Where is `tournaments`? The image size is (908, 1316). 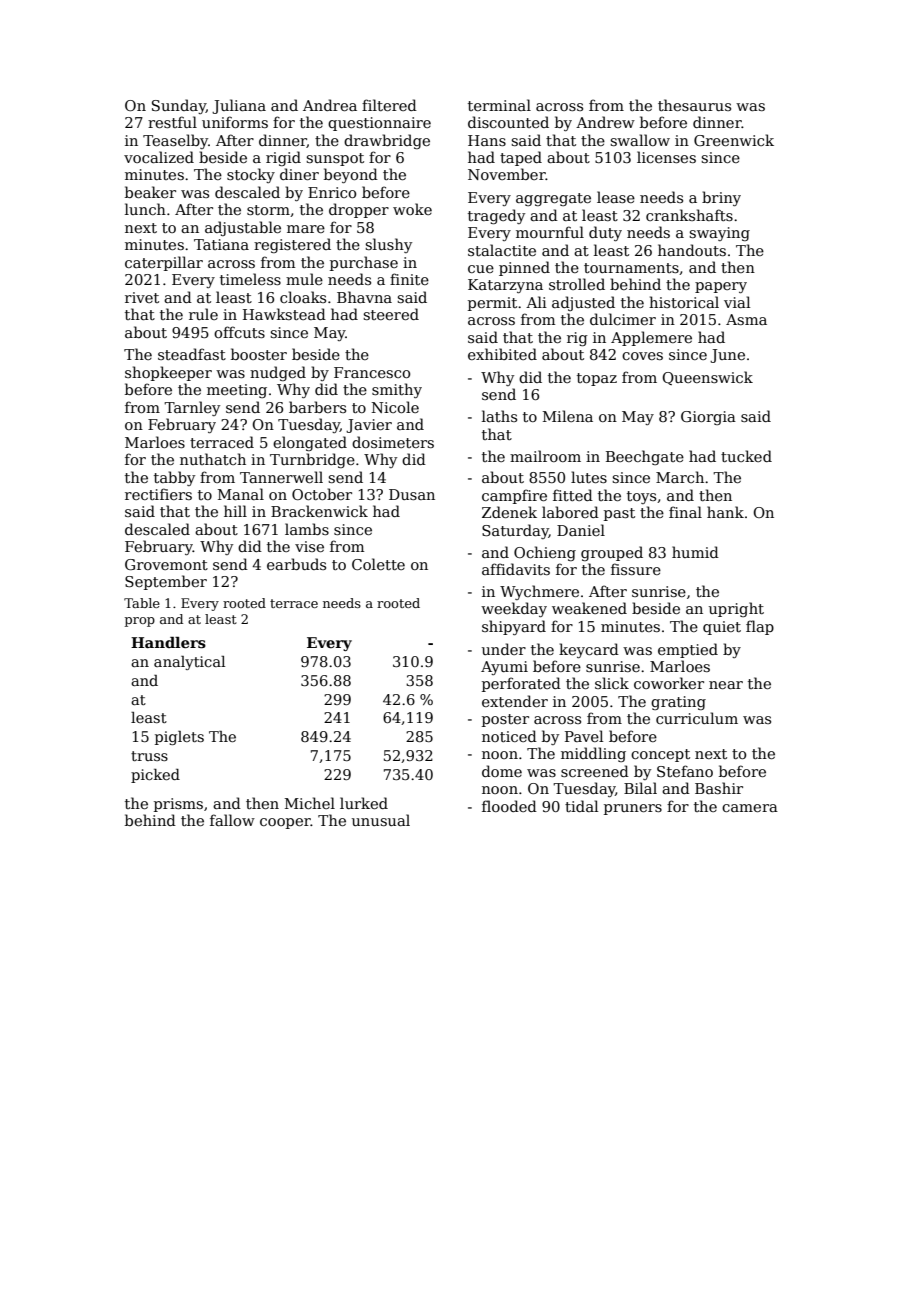 tournaments is located at coordinates (631, 268).
